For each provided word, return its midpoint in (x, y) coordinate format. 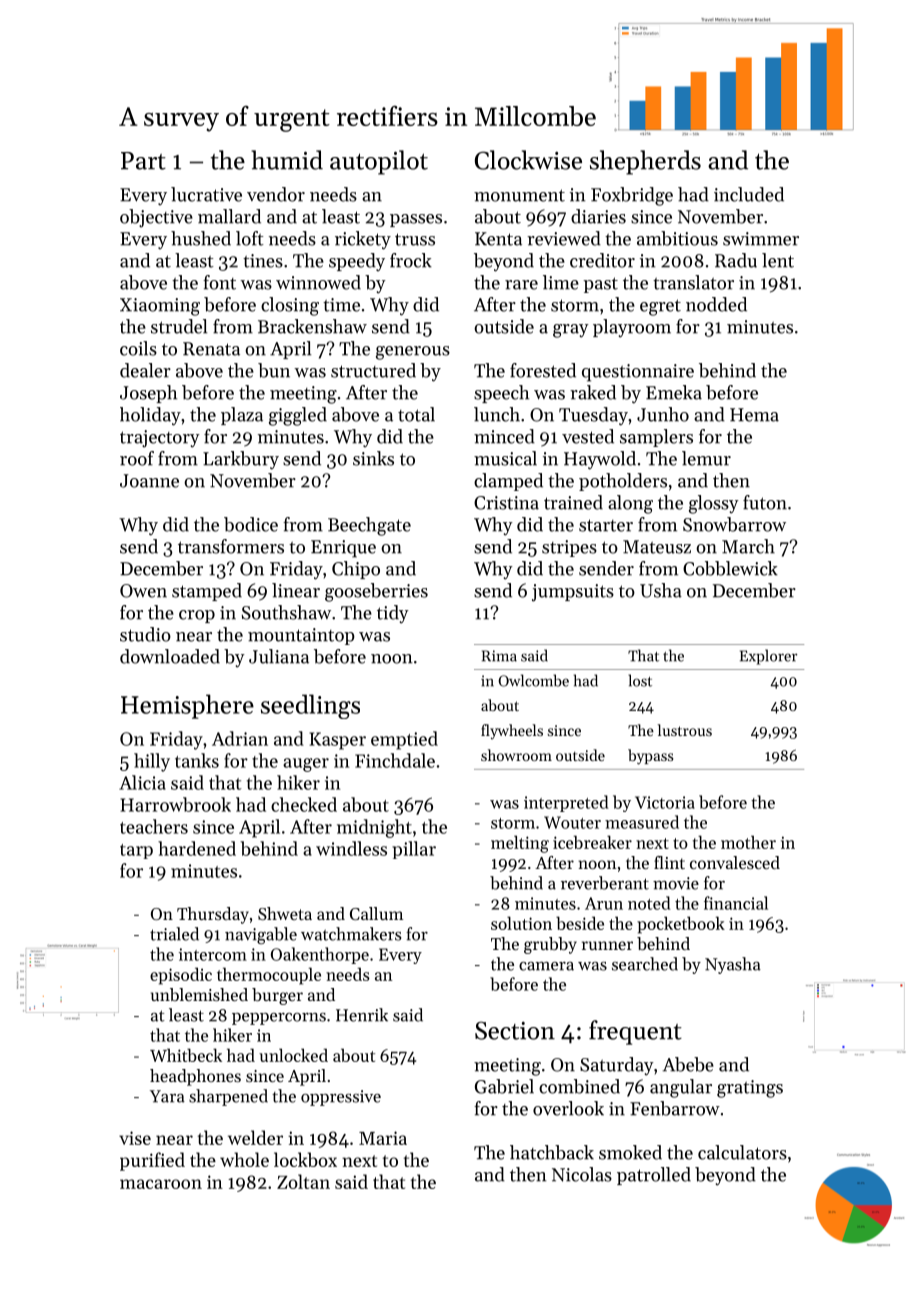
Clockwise (528, 160)
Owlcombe (533, 680)
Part (143, 161)
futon (765, 502)
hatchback (552, 1152)
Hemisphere (187, 706)
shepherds (645, 162)
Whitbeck (186, 1055)
